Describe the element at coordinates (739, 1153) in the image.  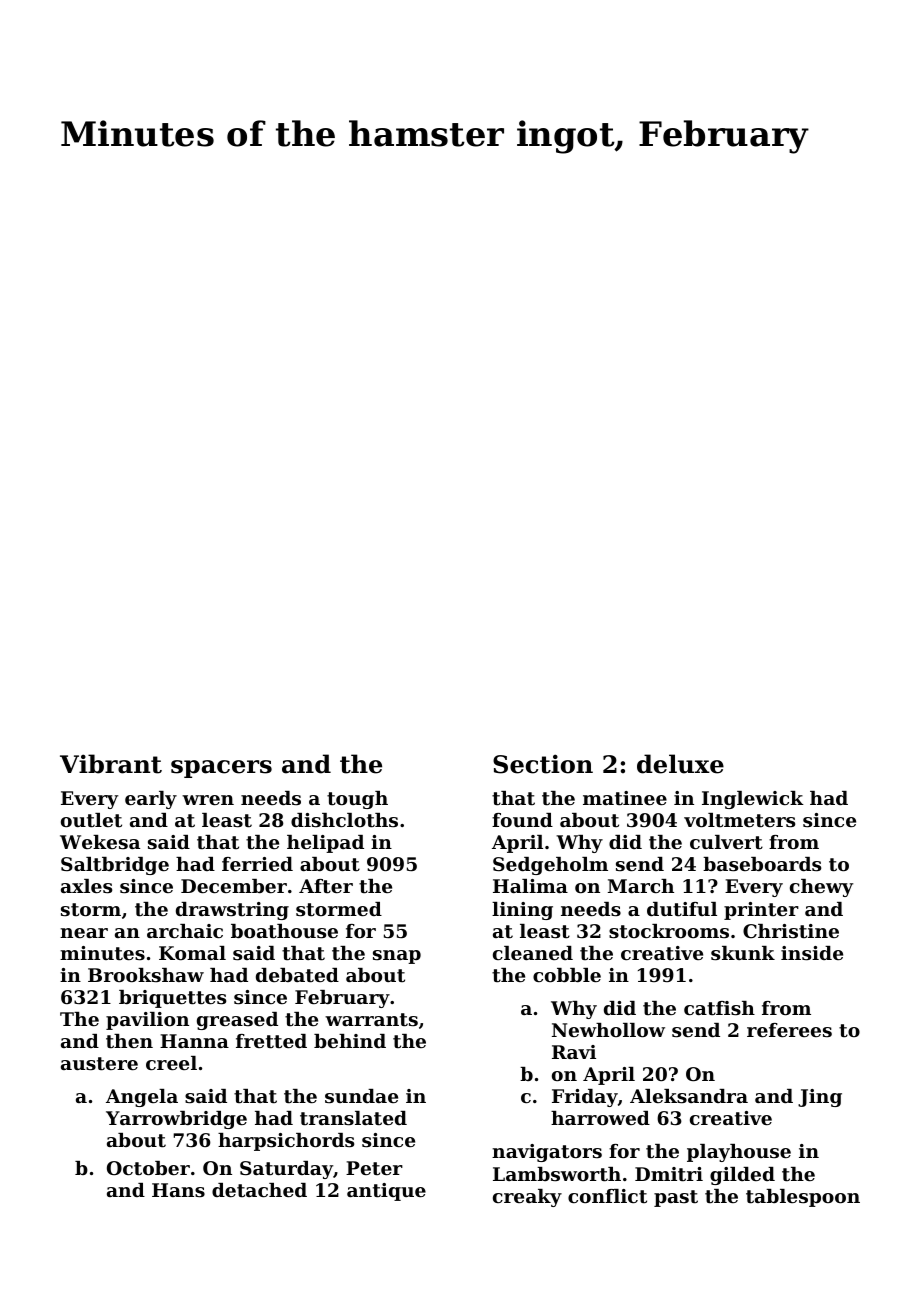
I see `playhouse` at that location.
